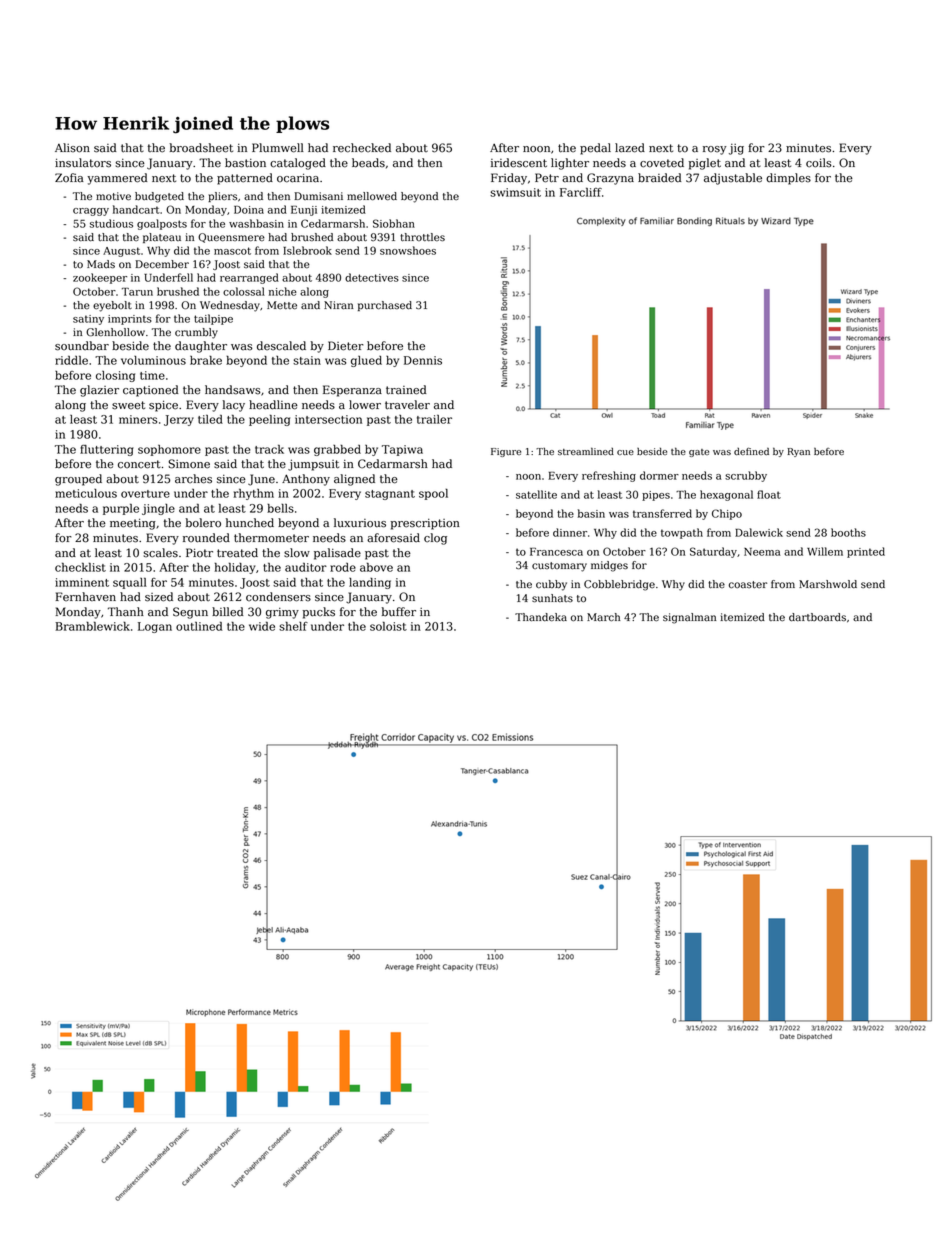 The width and height of the screenshot is (952, 1233). I want to click on Dennis, so click(423, 360).
